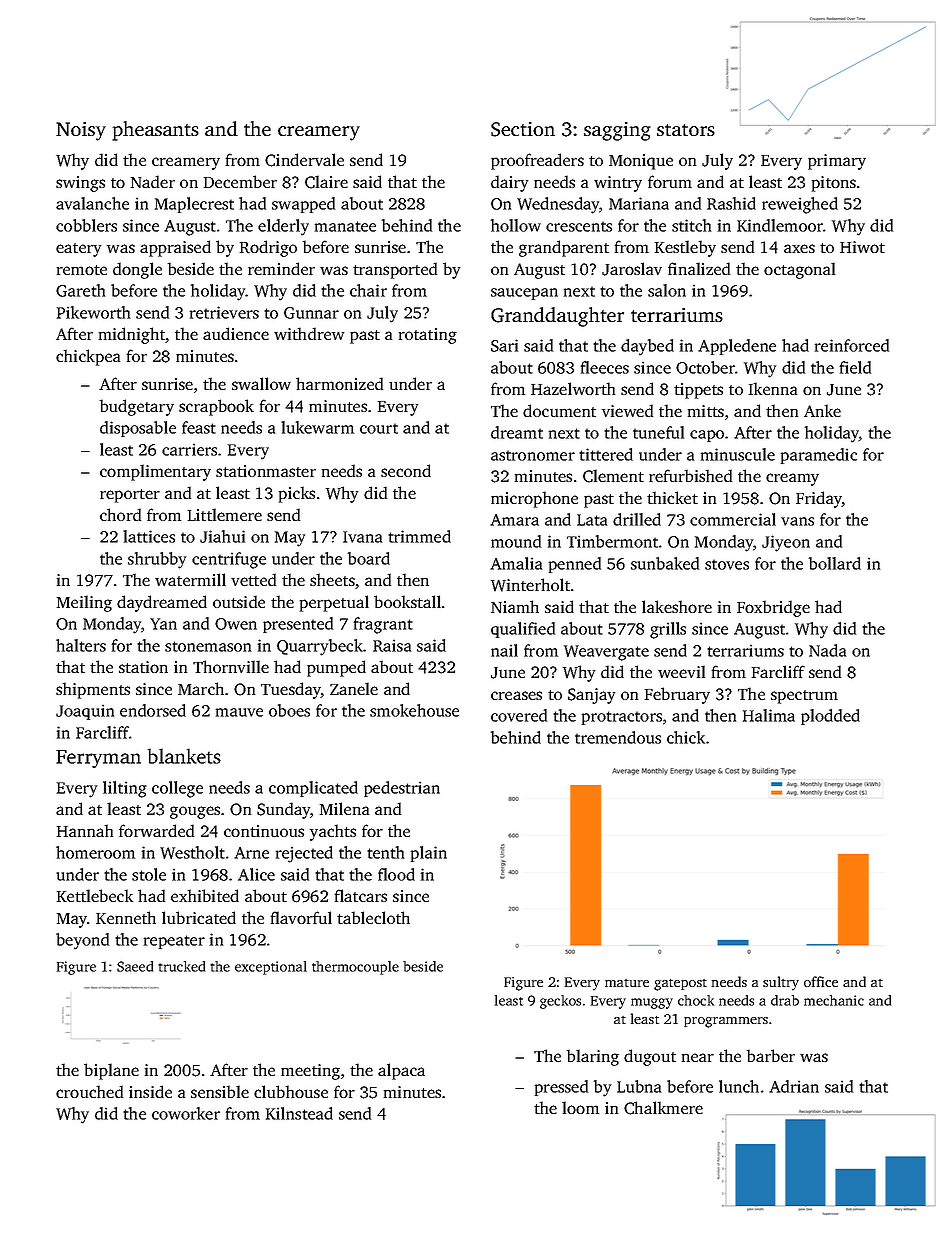 This screenshot has height=1233, width=952. What do you see at coordinates (686, 130) in the screenshot?
I see `stators` at bounding box center [686, 130].
